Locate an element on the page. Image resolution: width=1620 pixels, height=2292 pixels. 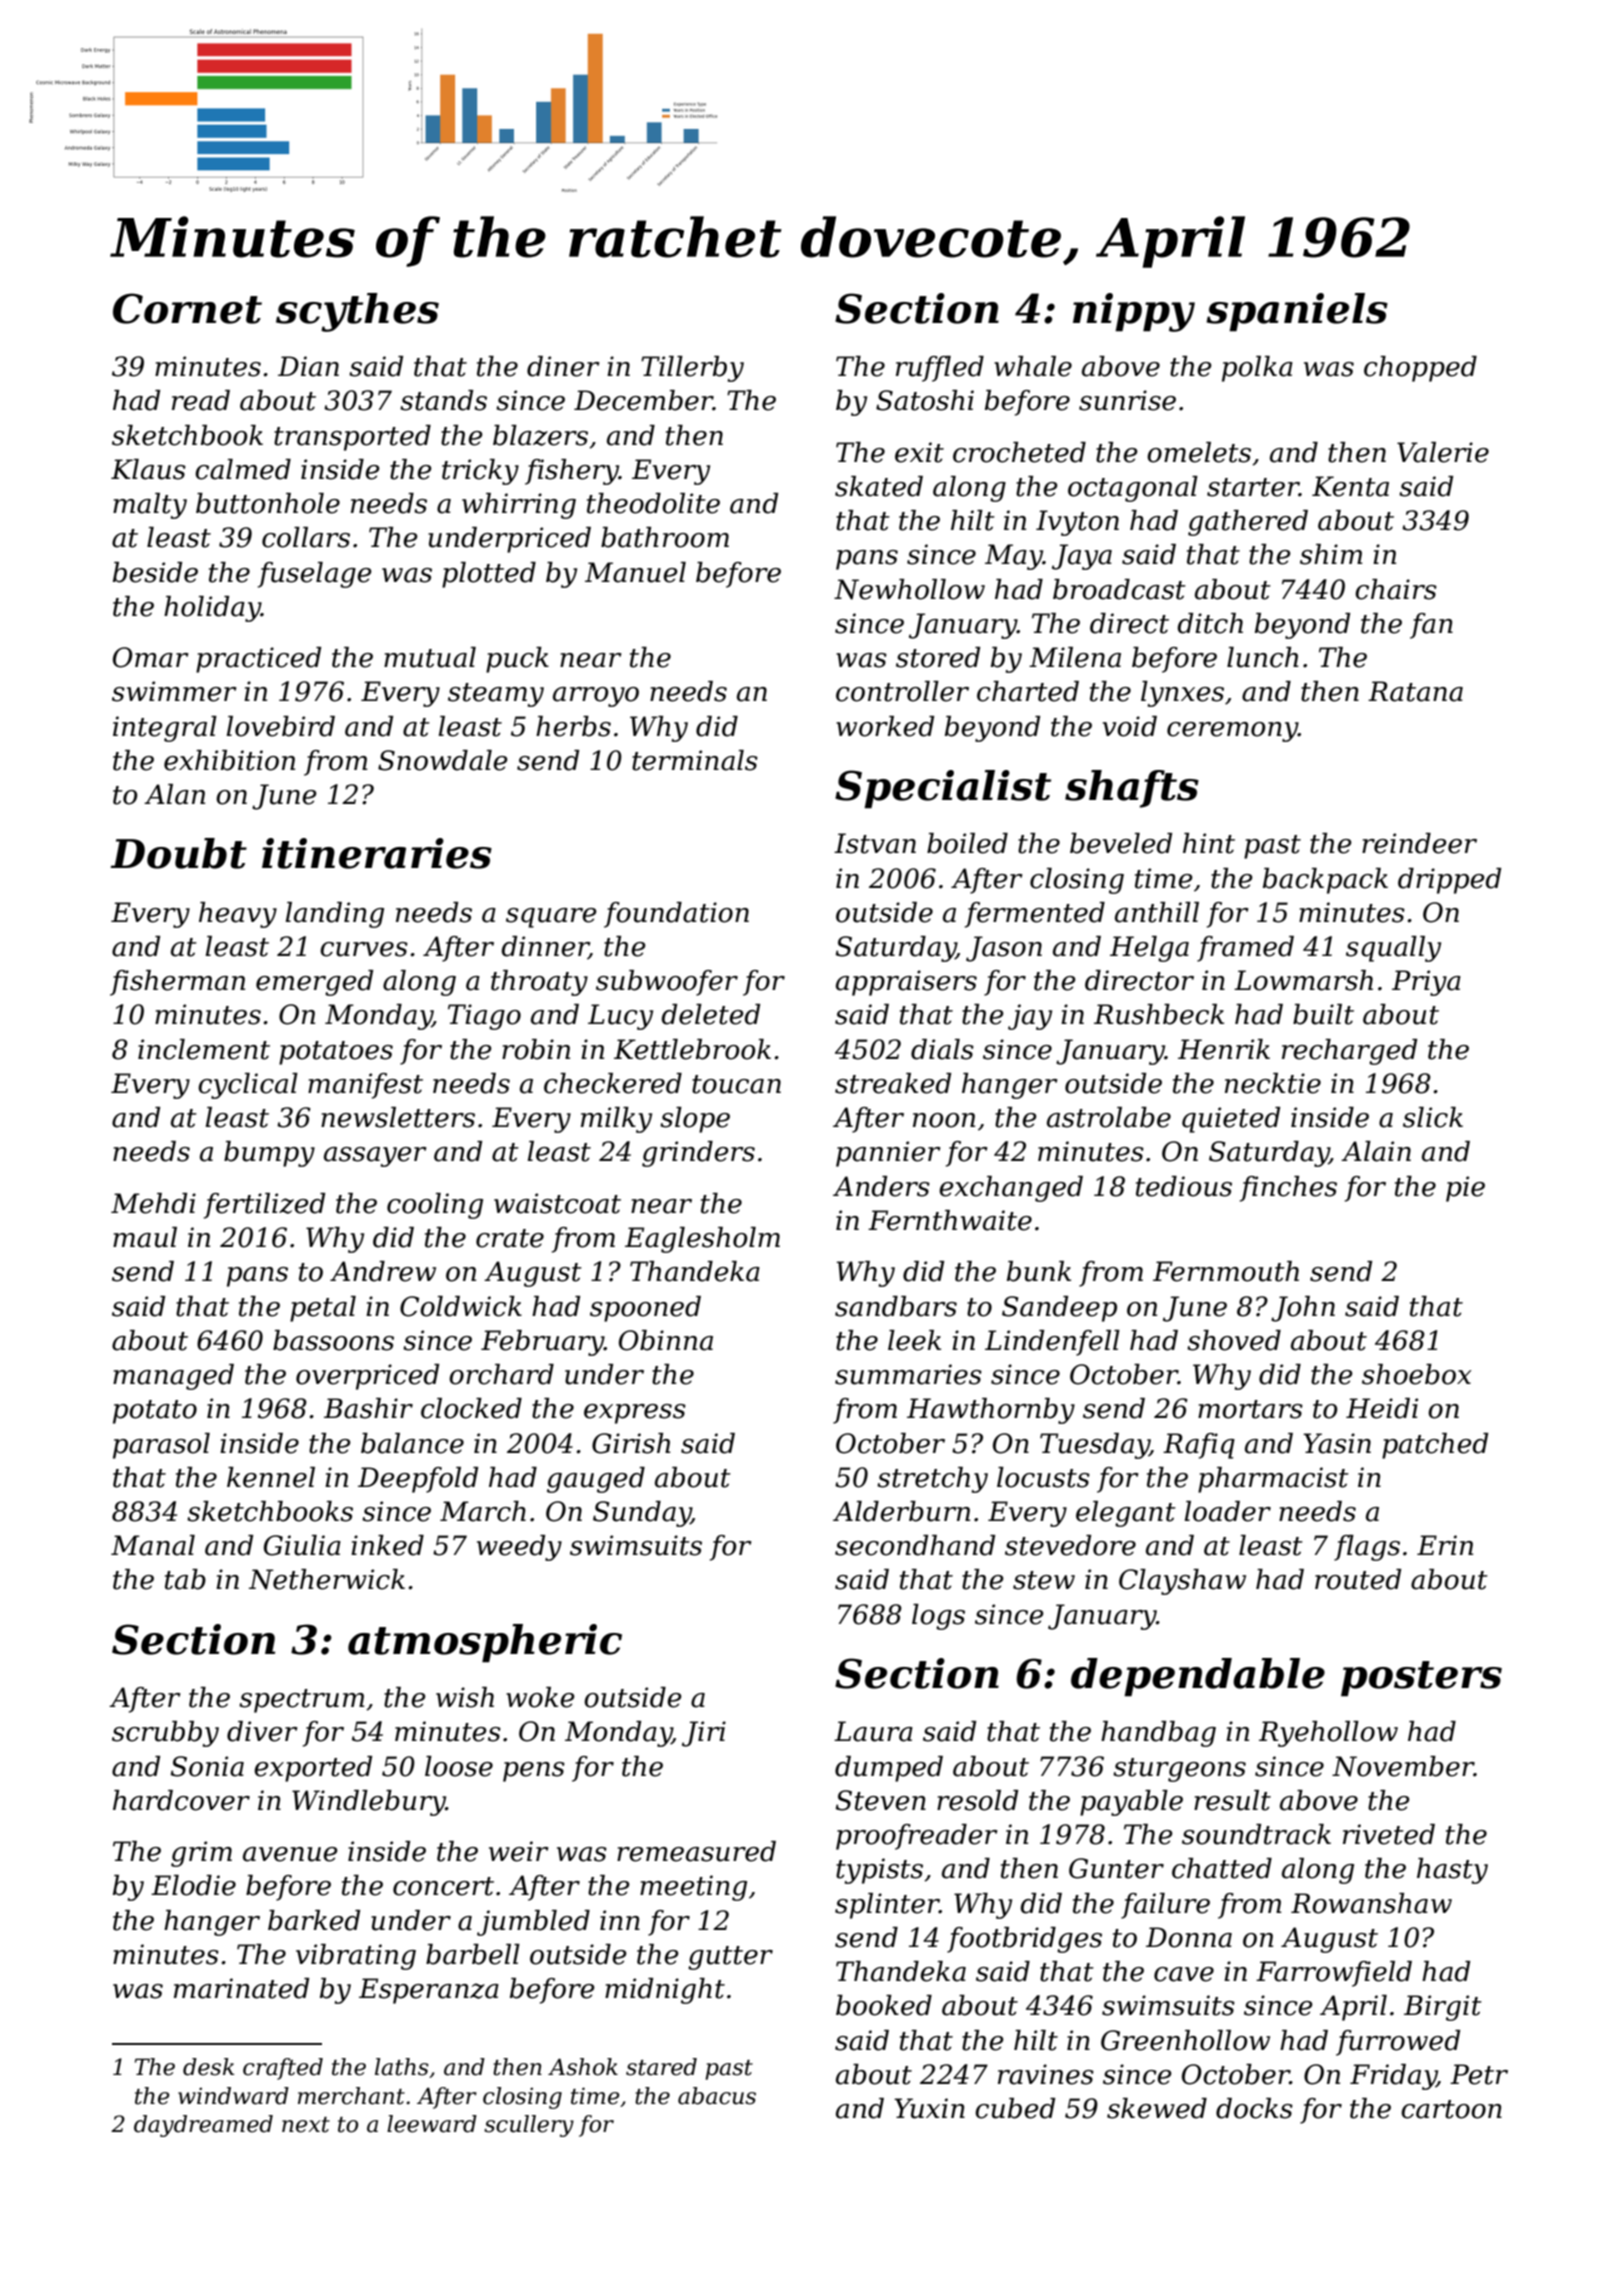
framed is located at coordinates (1245, 949).
